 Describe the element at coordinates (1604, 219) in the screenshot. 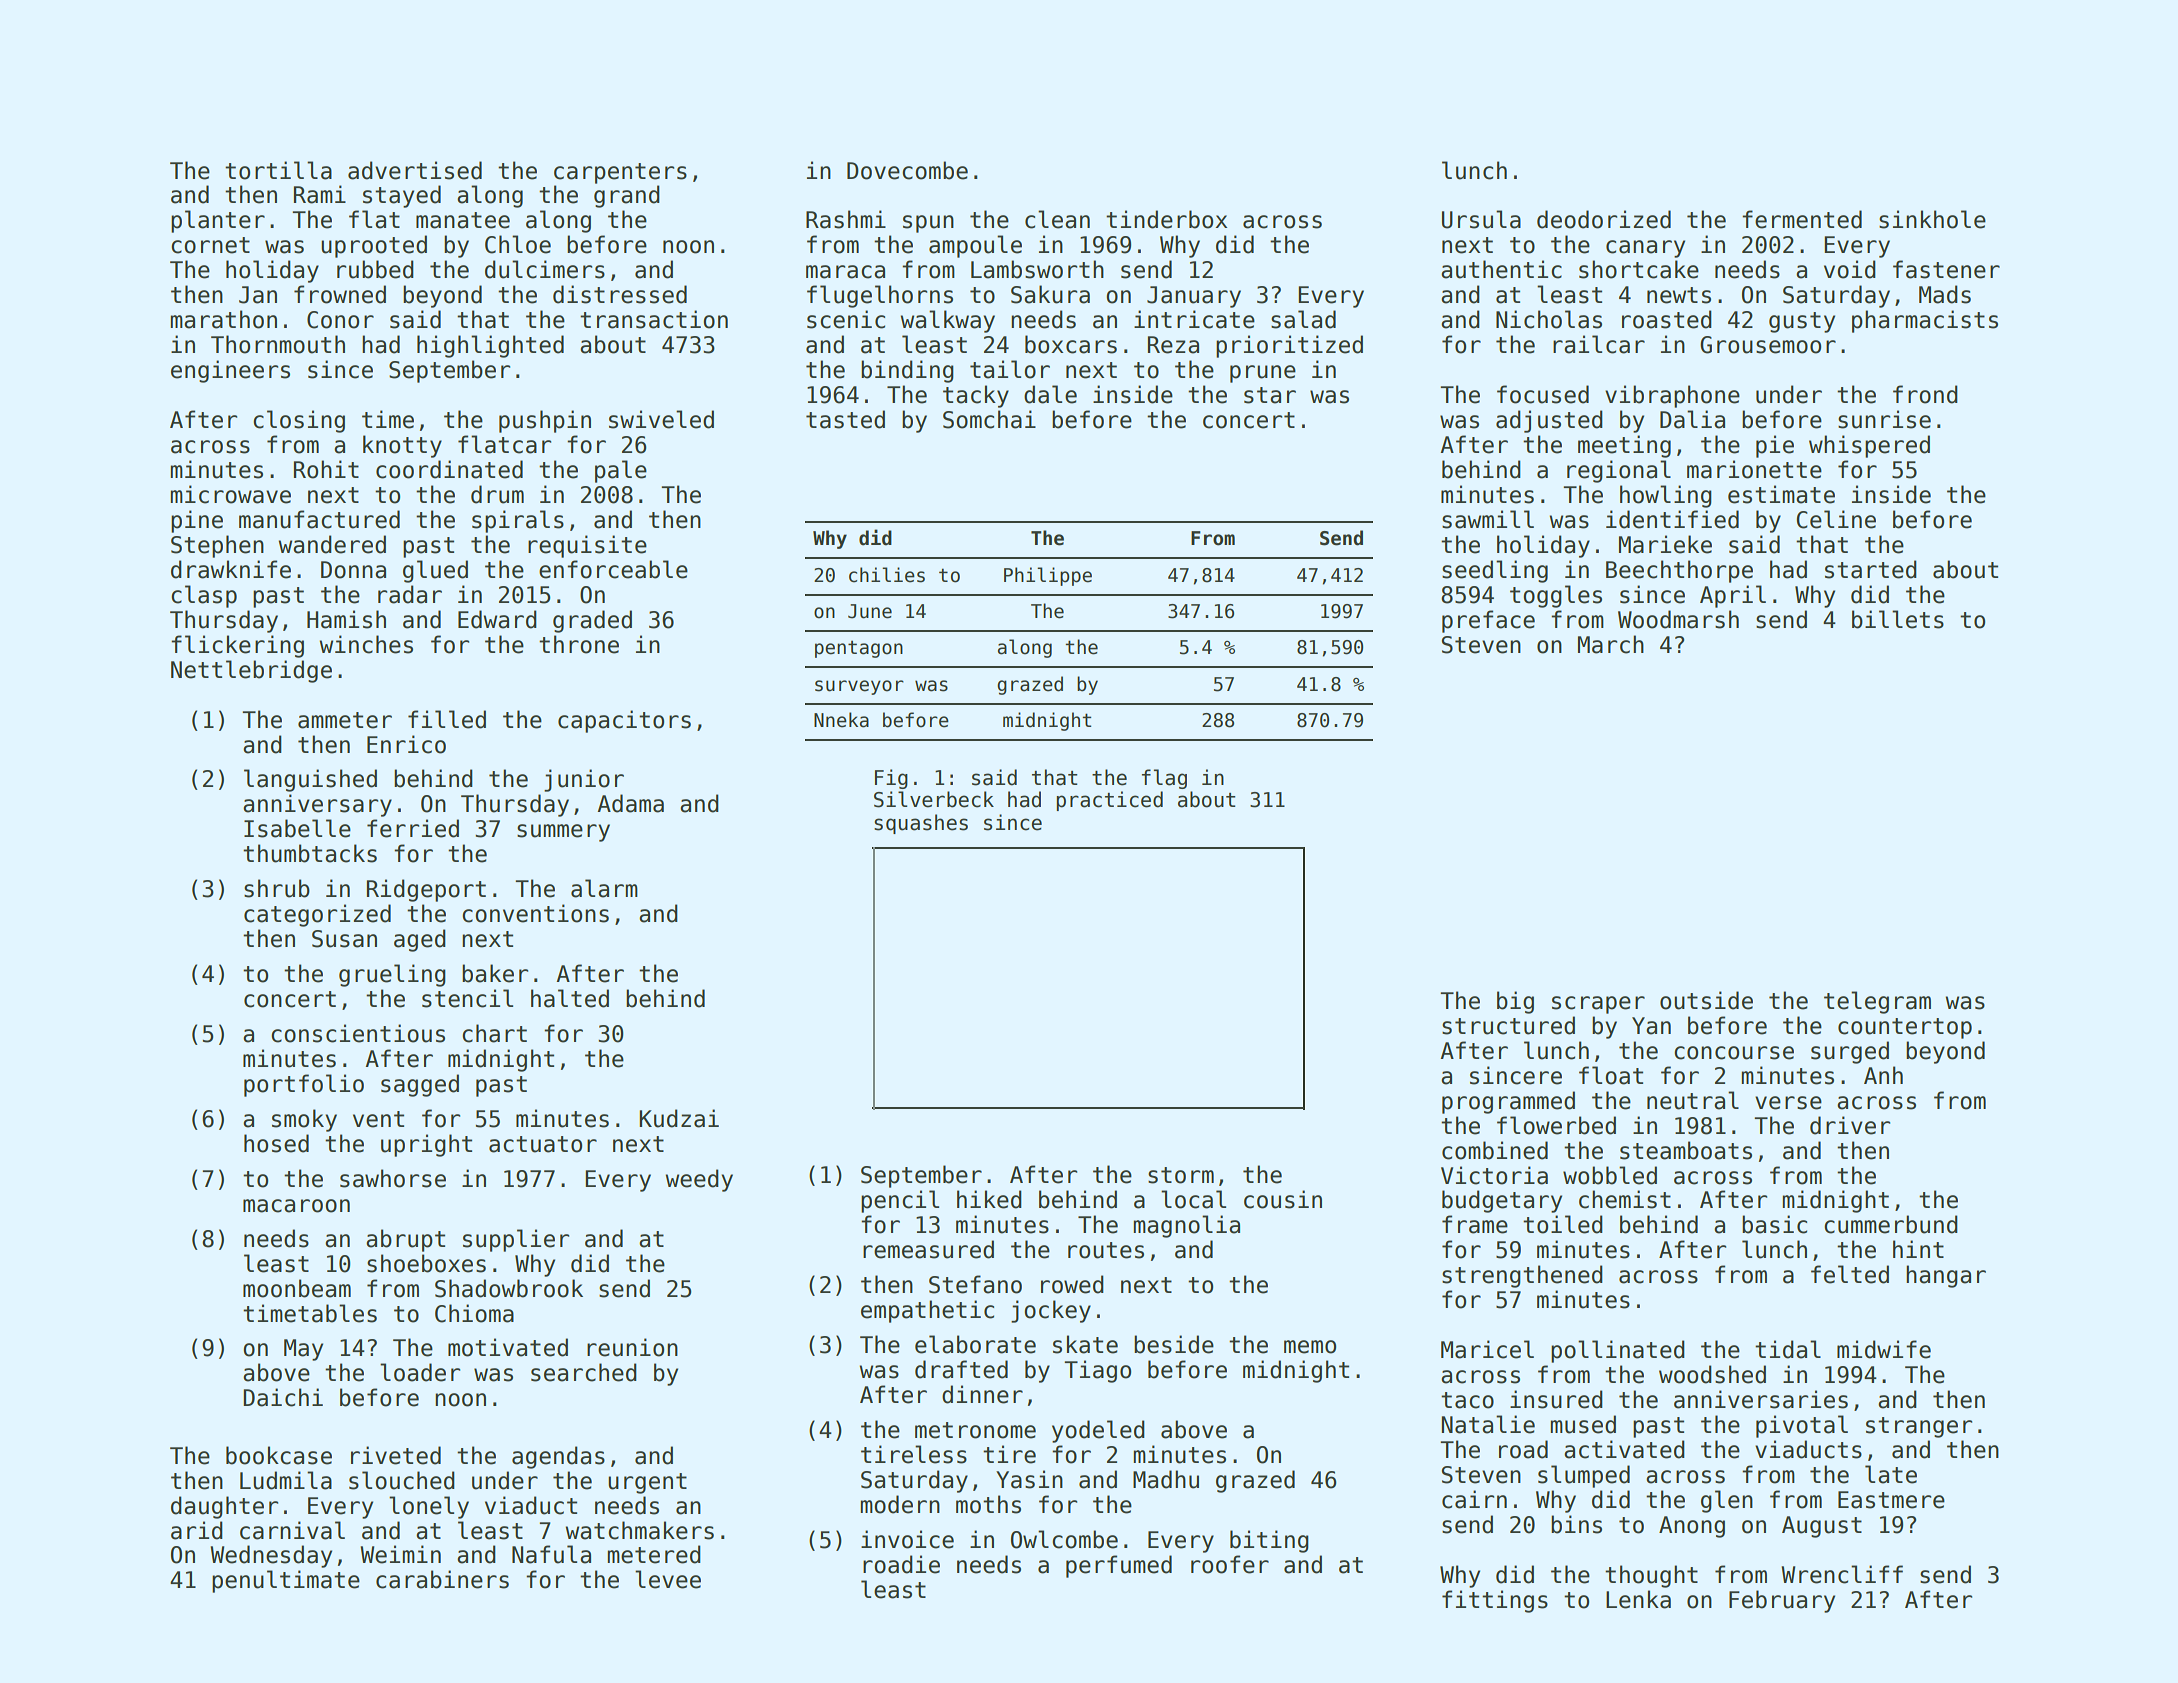

I see `deodorized` at that location.
